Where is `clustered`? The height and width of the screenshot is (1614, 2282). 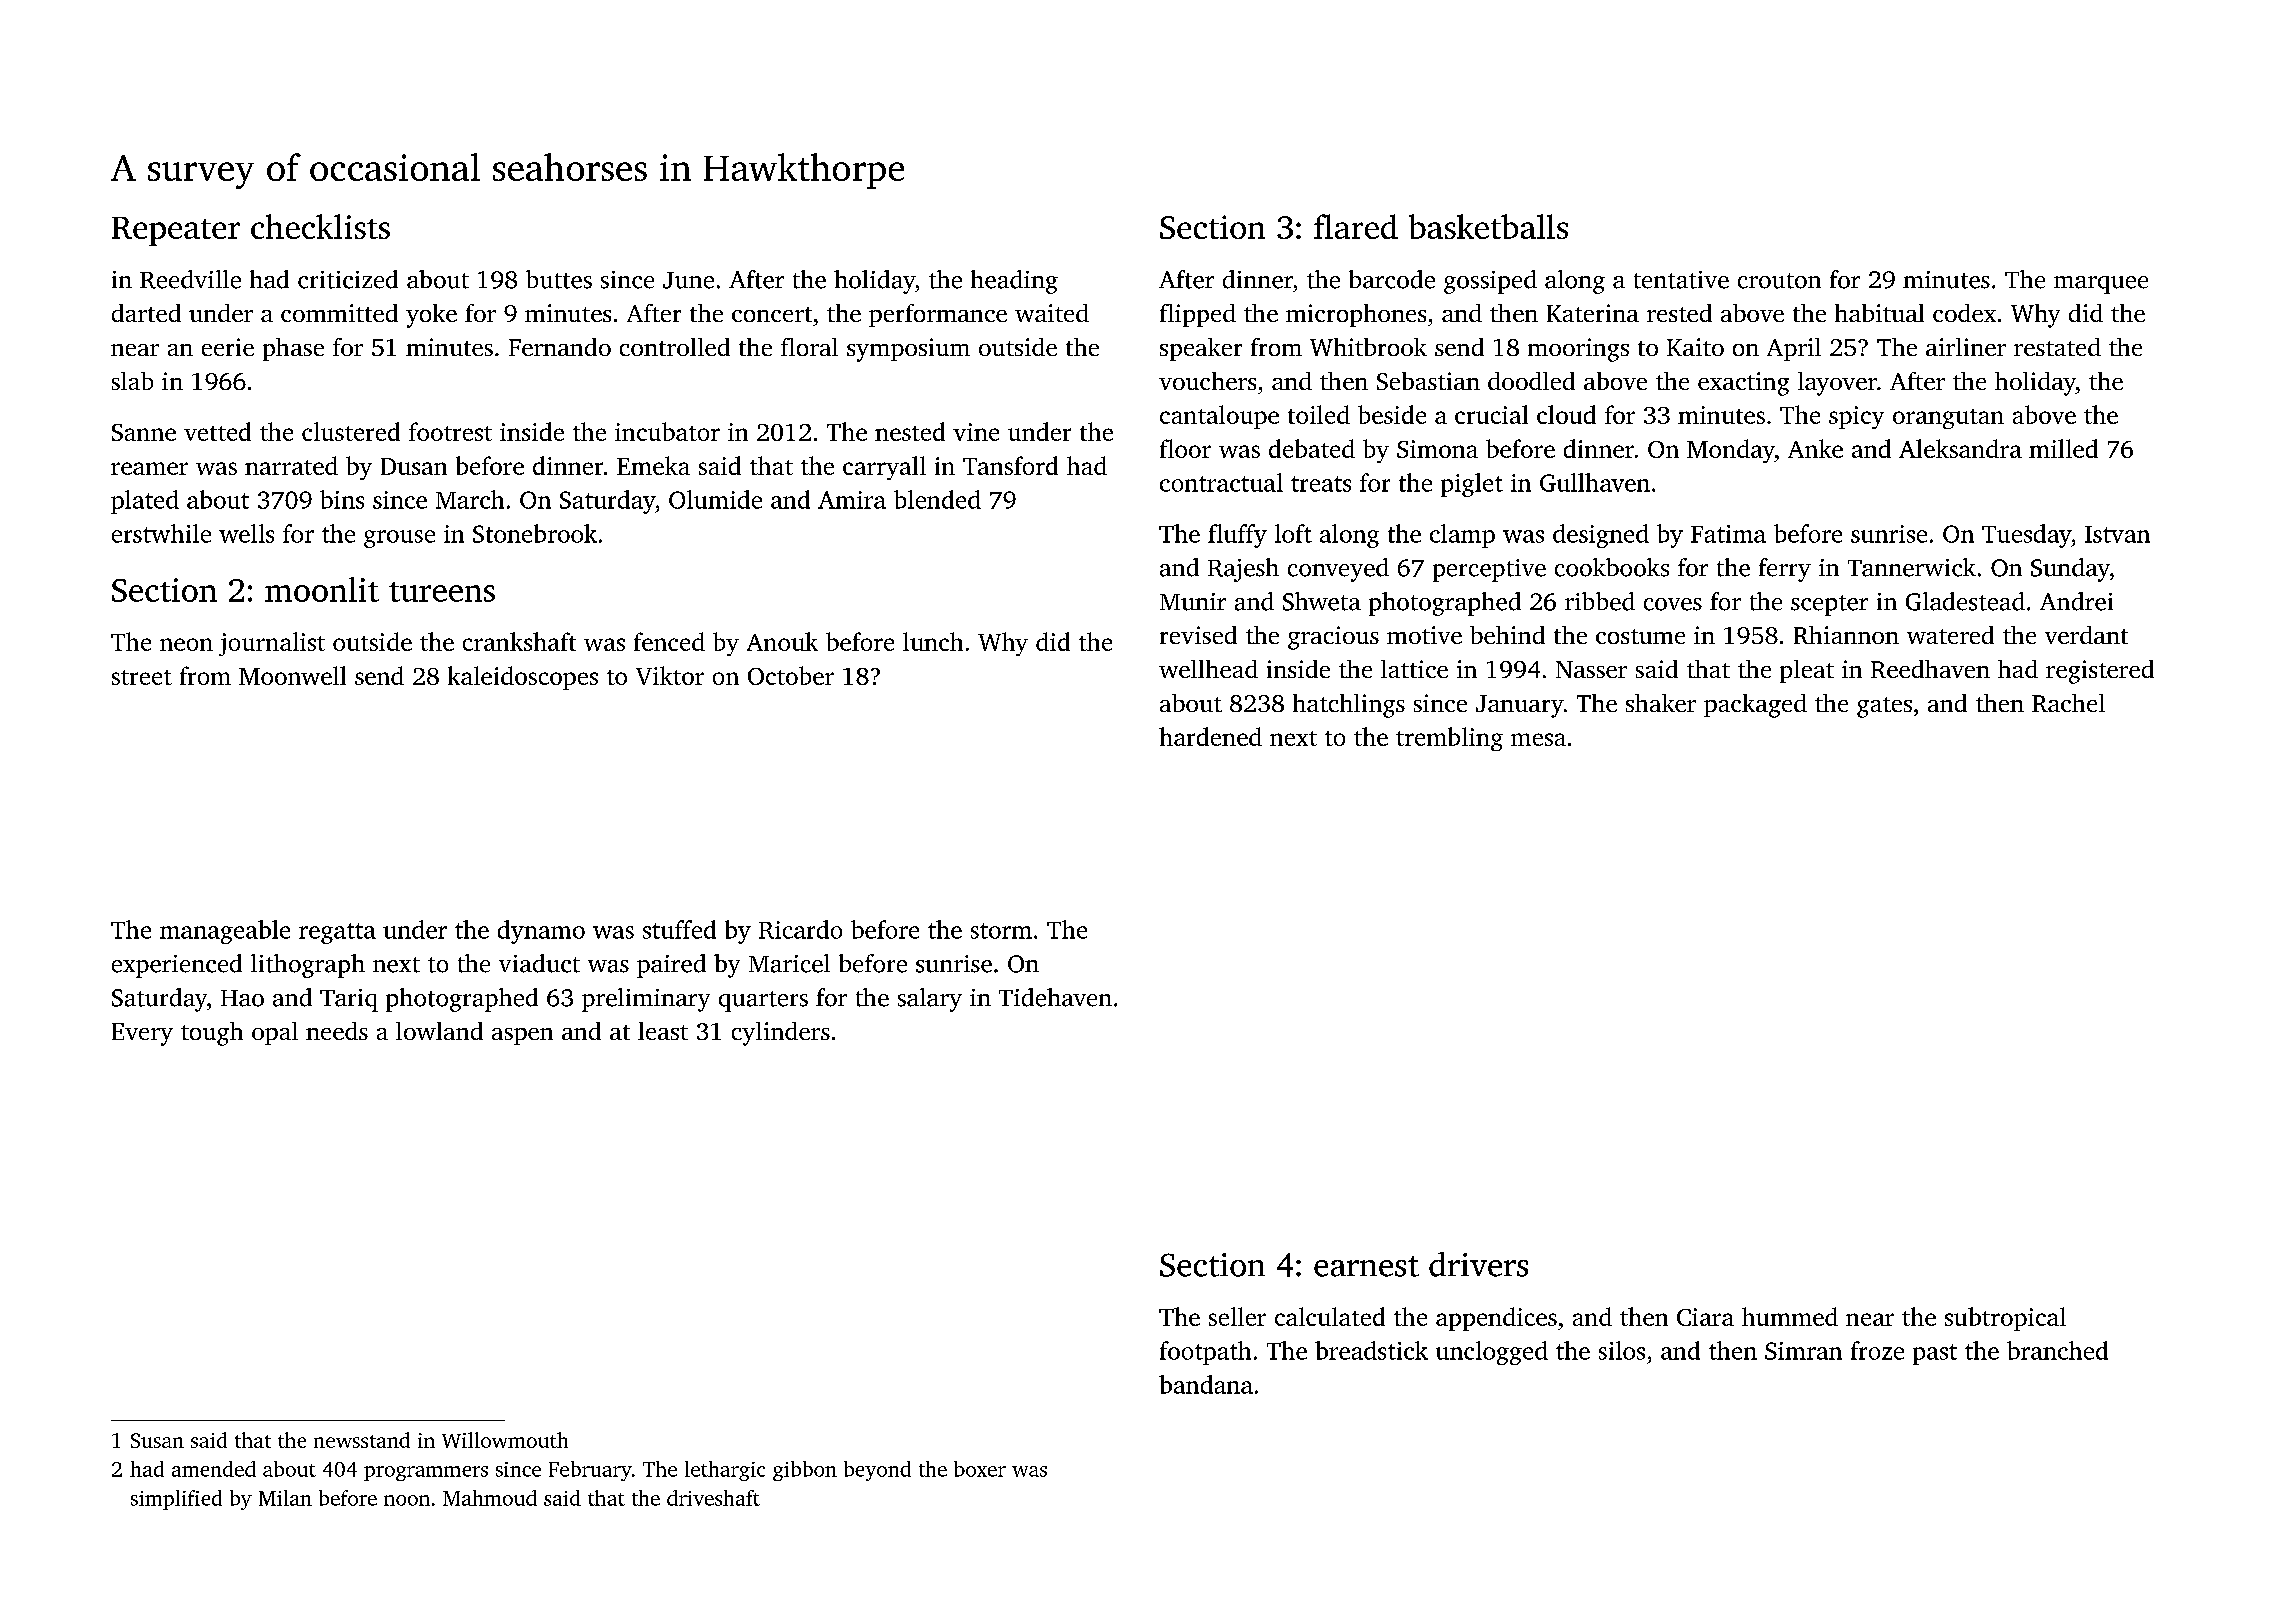
clustered is located at coordinates (351, 431).
